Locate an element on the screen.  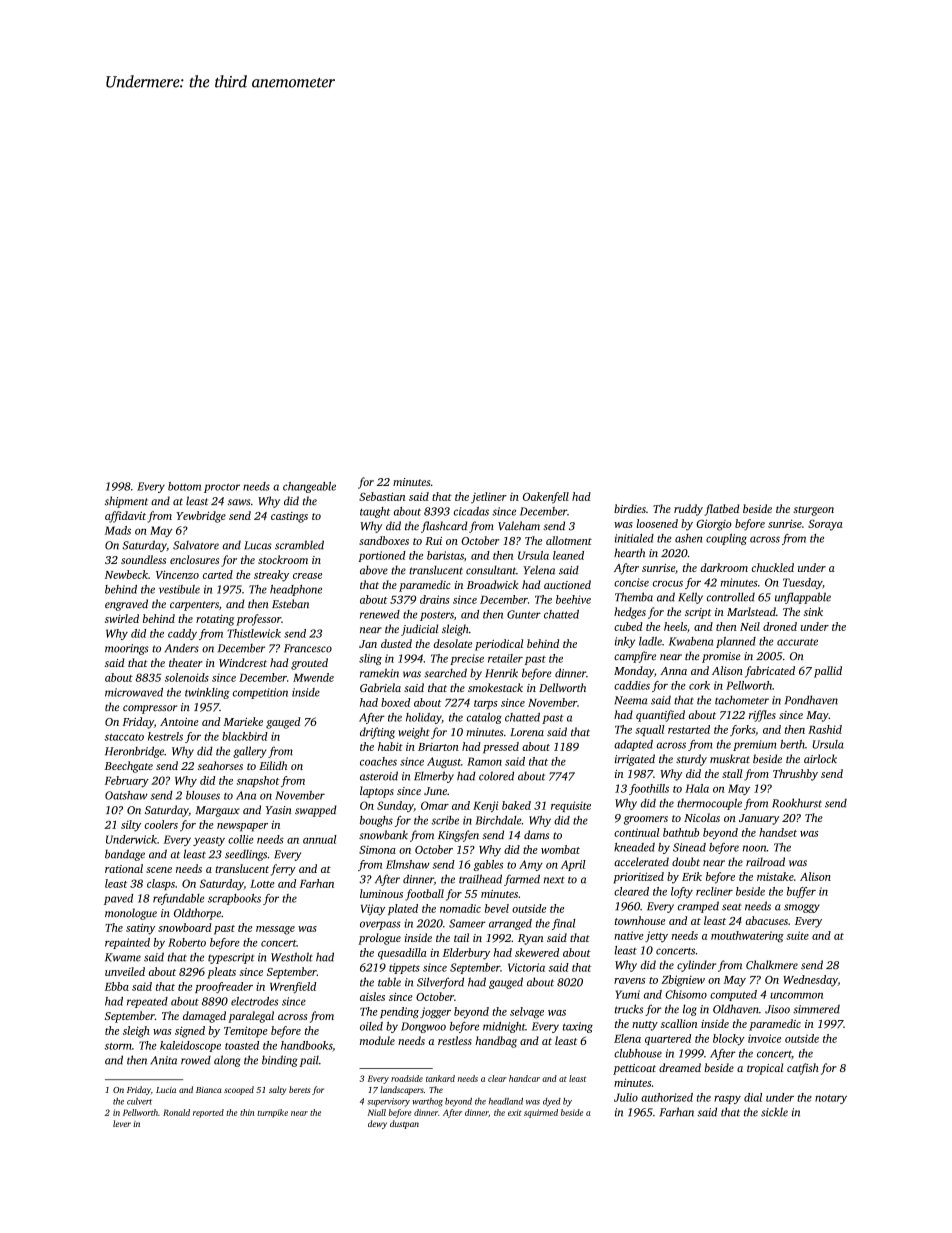
Sebastian is located at coordinates (382, 496).
